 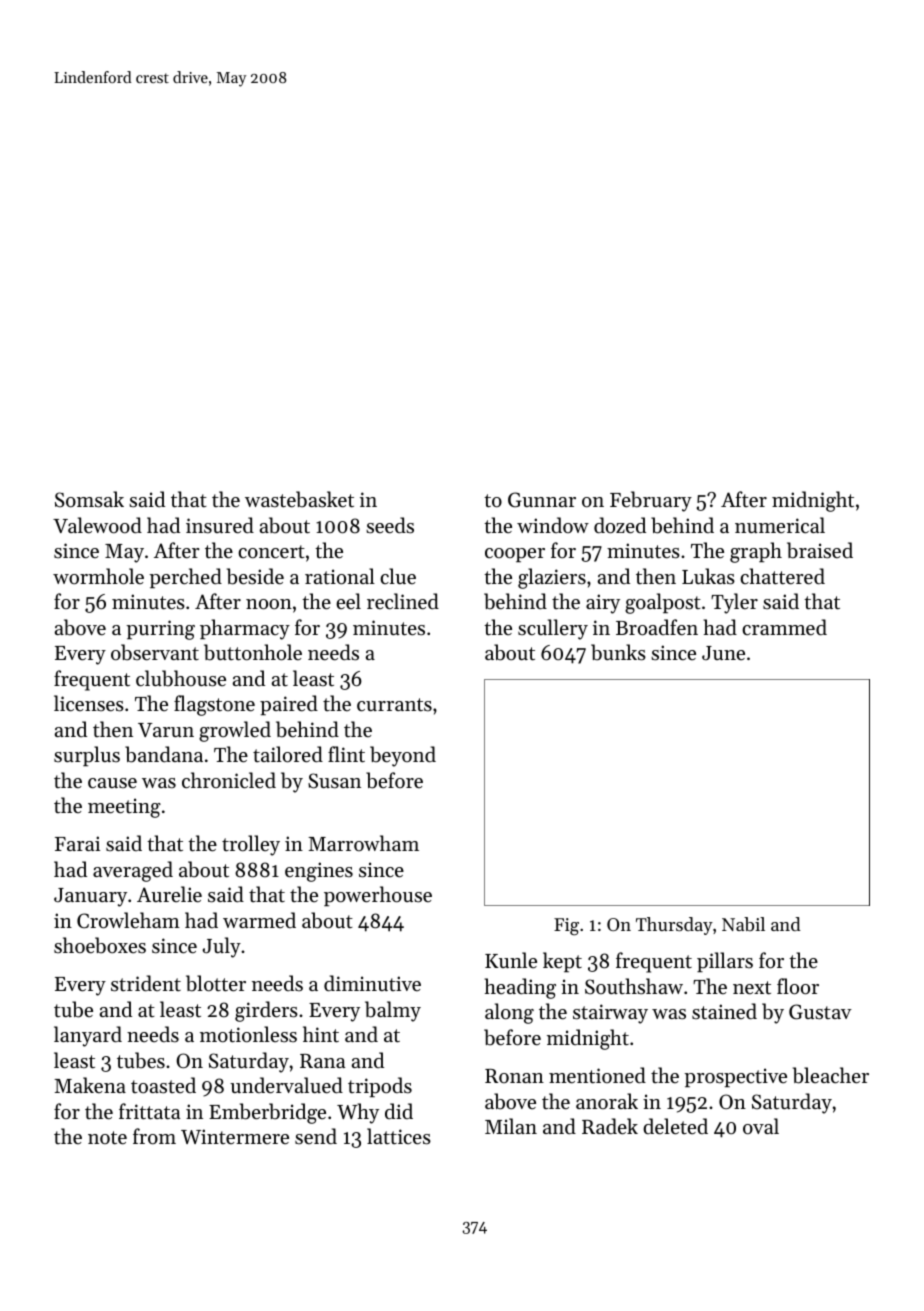 What do you see at coordinates (566, 927) in the page?
I see `Fig` at bounding box center [566, 927].
